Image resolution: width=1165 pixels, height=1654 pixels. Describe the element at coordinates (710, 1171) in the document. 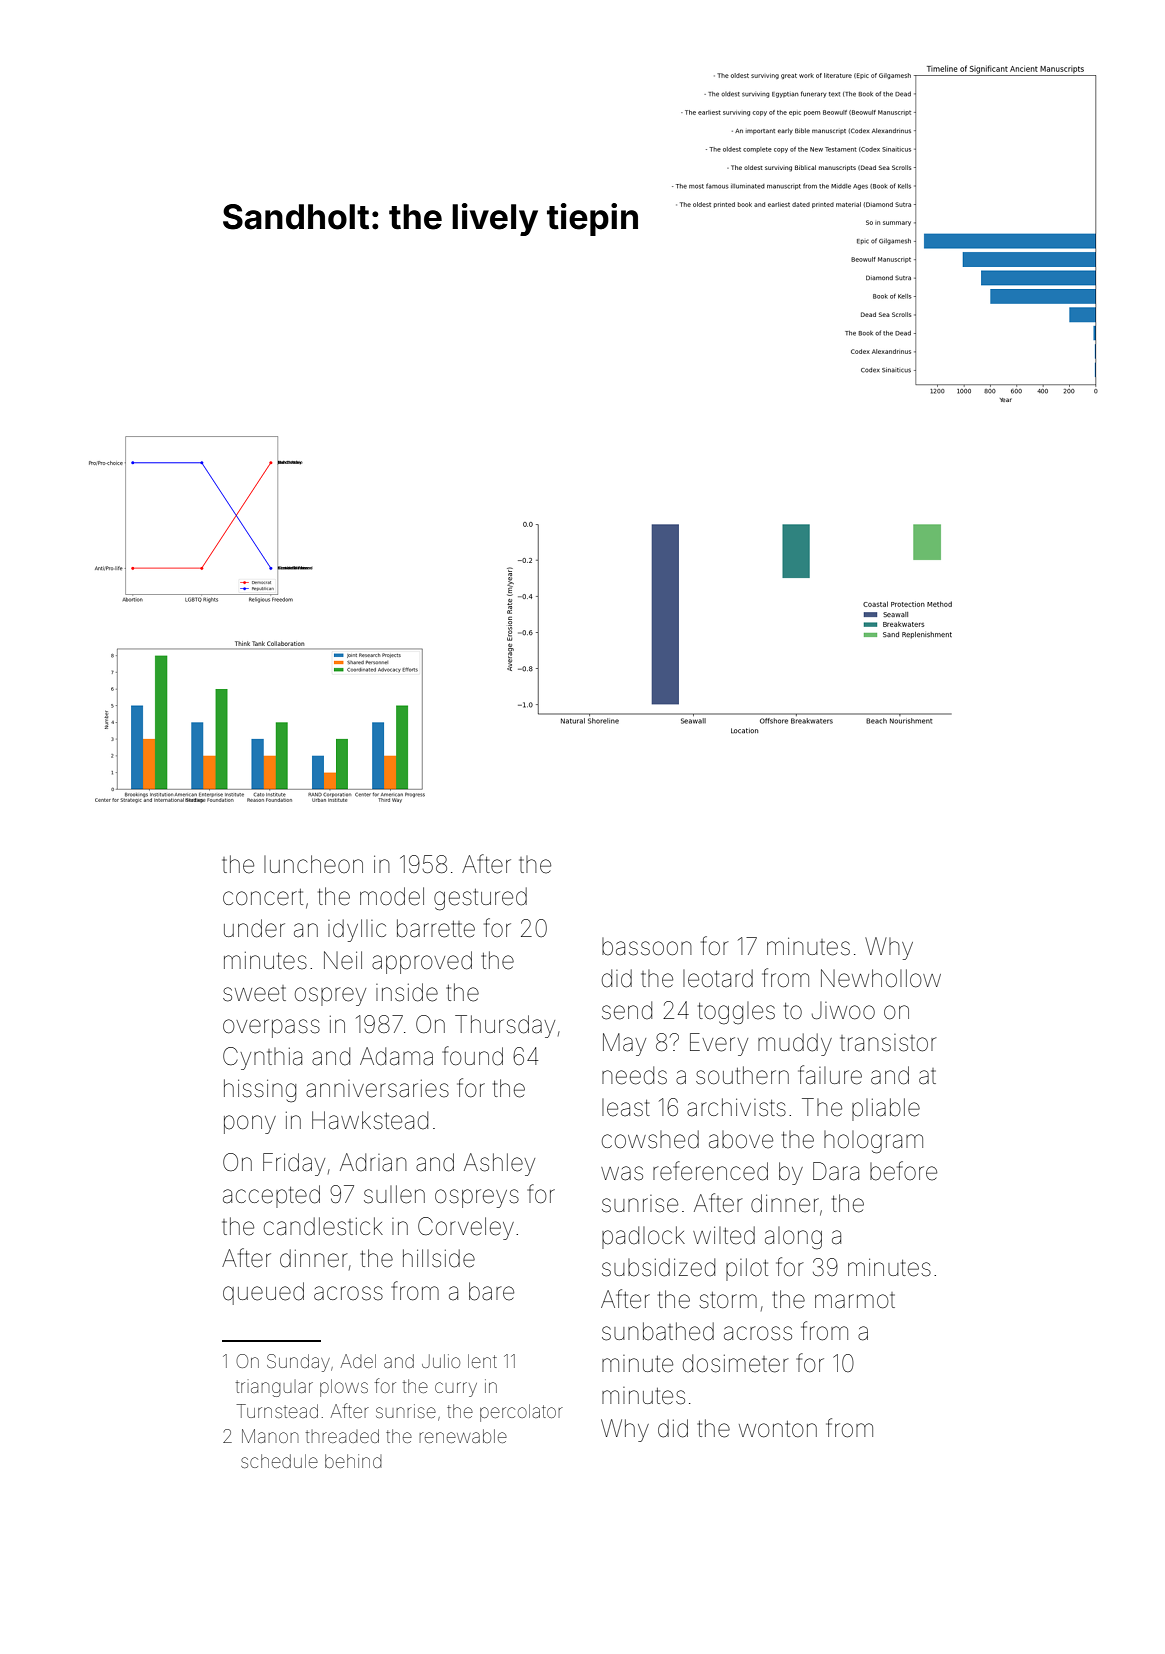

I see `referenced` at that location.
